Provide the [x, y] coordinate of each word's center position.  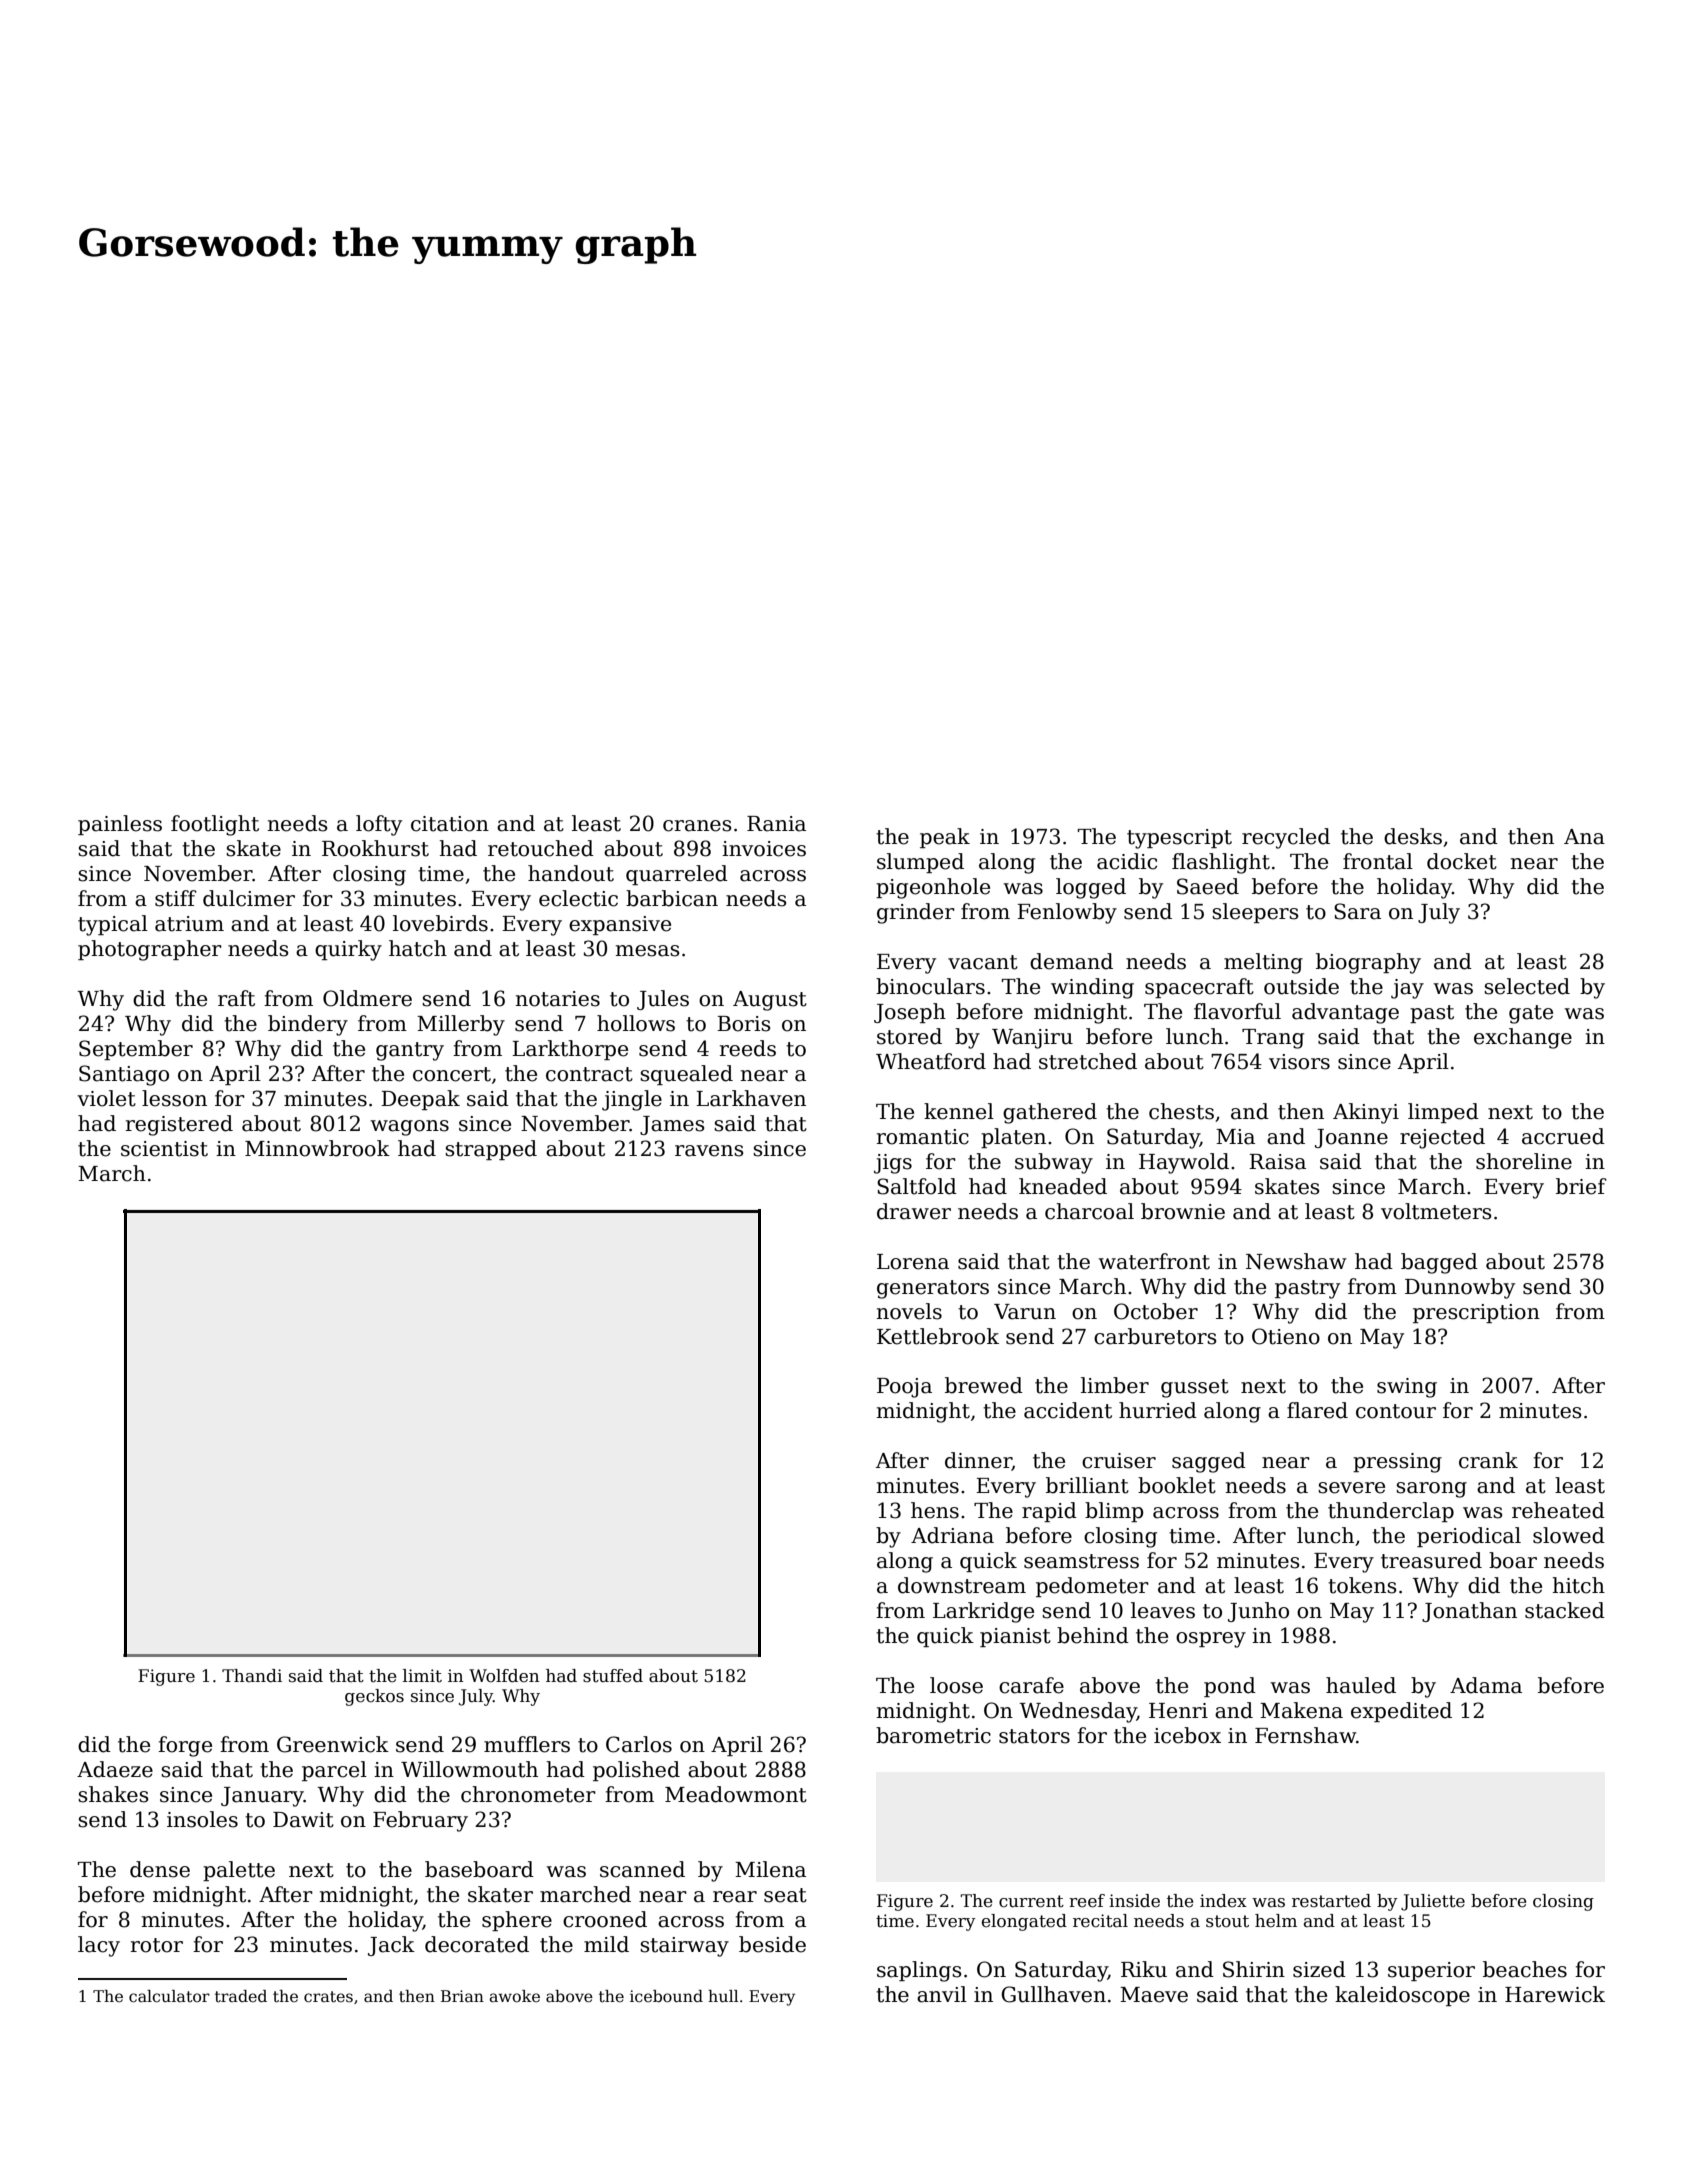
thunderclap [1391, 1512]
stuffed [613, 1676]
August [770, 1001]
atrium [189, 924]
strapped [491, 1150]
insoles [202, 1819]
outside [1301, 986]
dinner [978, 1461]
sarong [1431, 1490]
